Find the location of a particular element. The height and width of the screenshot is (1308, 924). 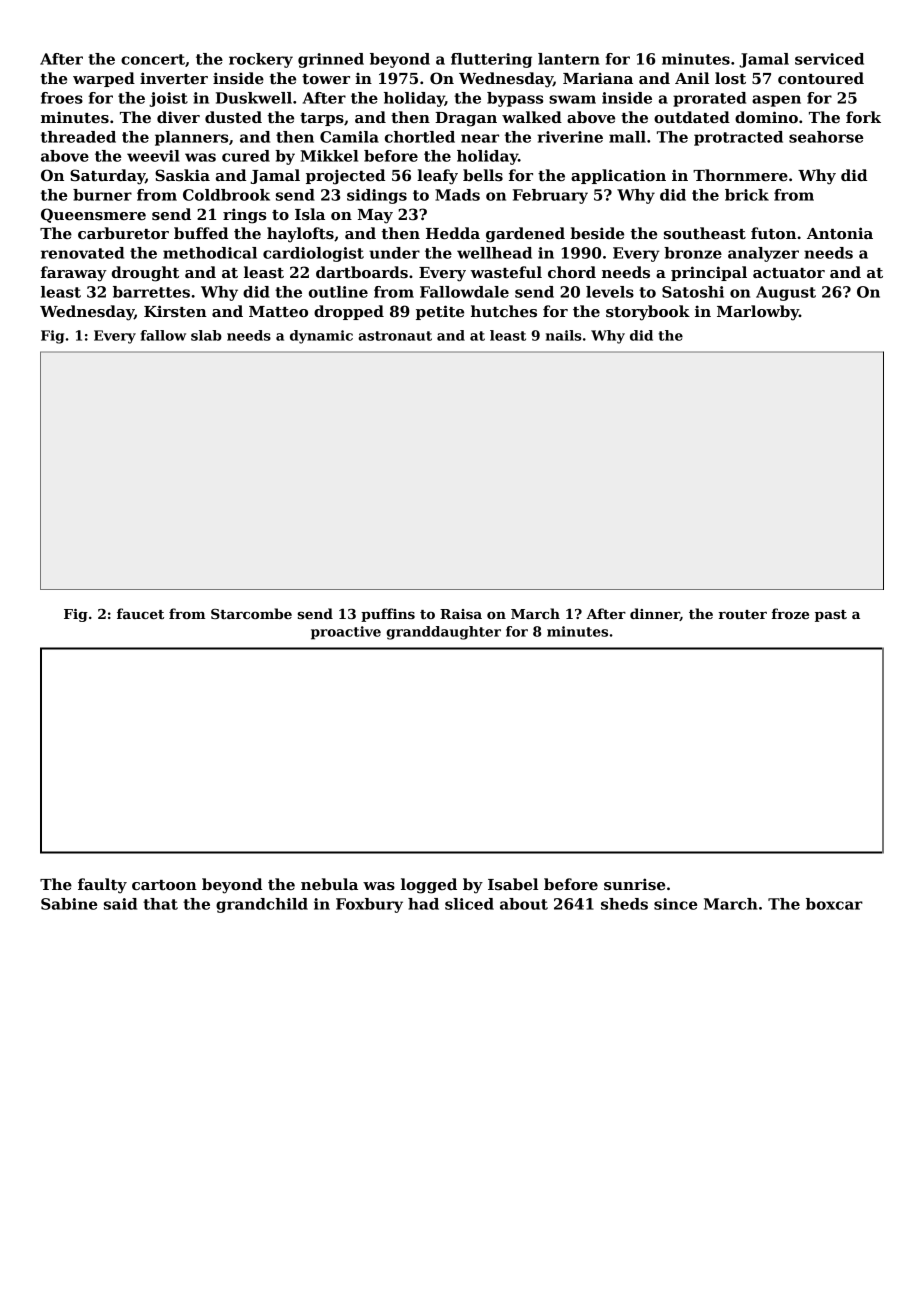

fluttering is located at coordinates (491, 60).
